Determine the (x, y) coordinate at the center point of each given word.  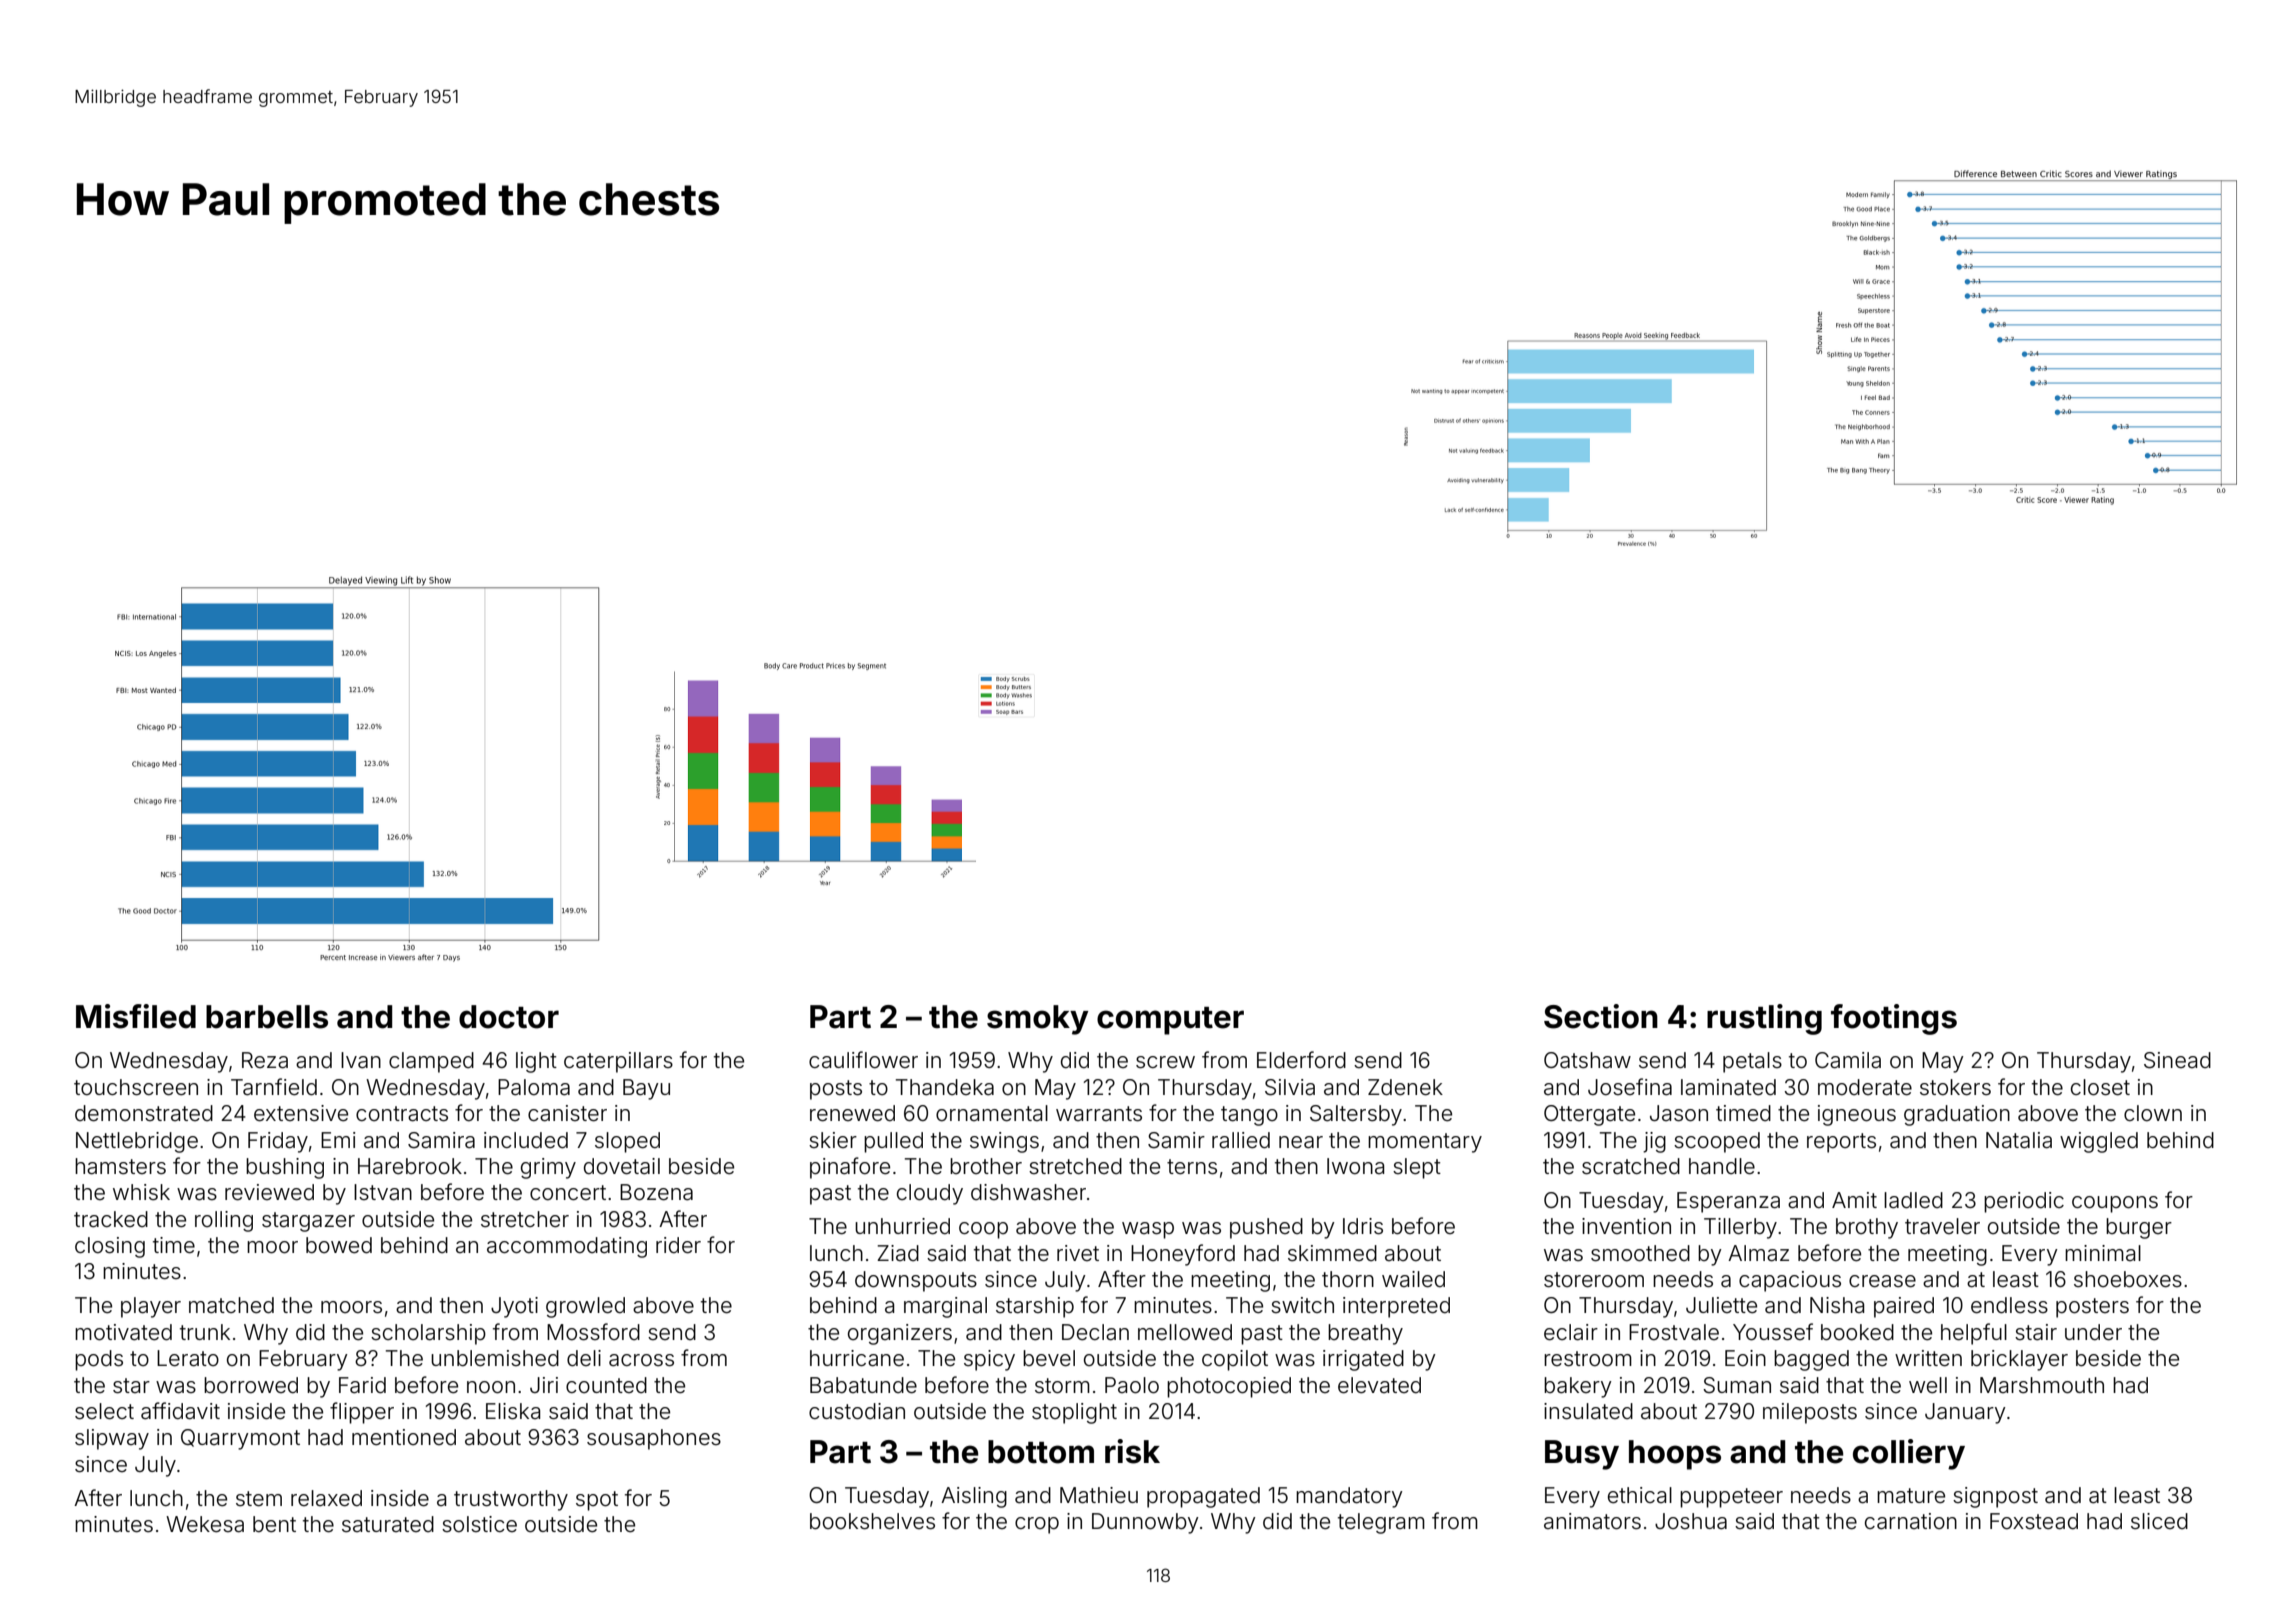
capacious (1790, 1281)
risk (1132, 1451)
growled (585, 1307)
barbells (267, 1017)
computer (1170, 1021)
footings (1894, 1019)
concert (568, 1193)
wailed (1413, 1279)
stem (259, 1499)
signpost (1995, 1497)
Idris (1363, 1226)
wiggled (2099, 1142)
